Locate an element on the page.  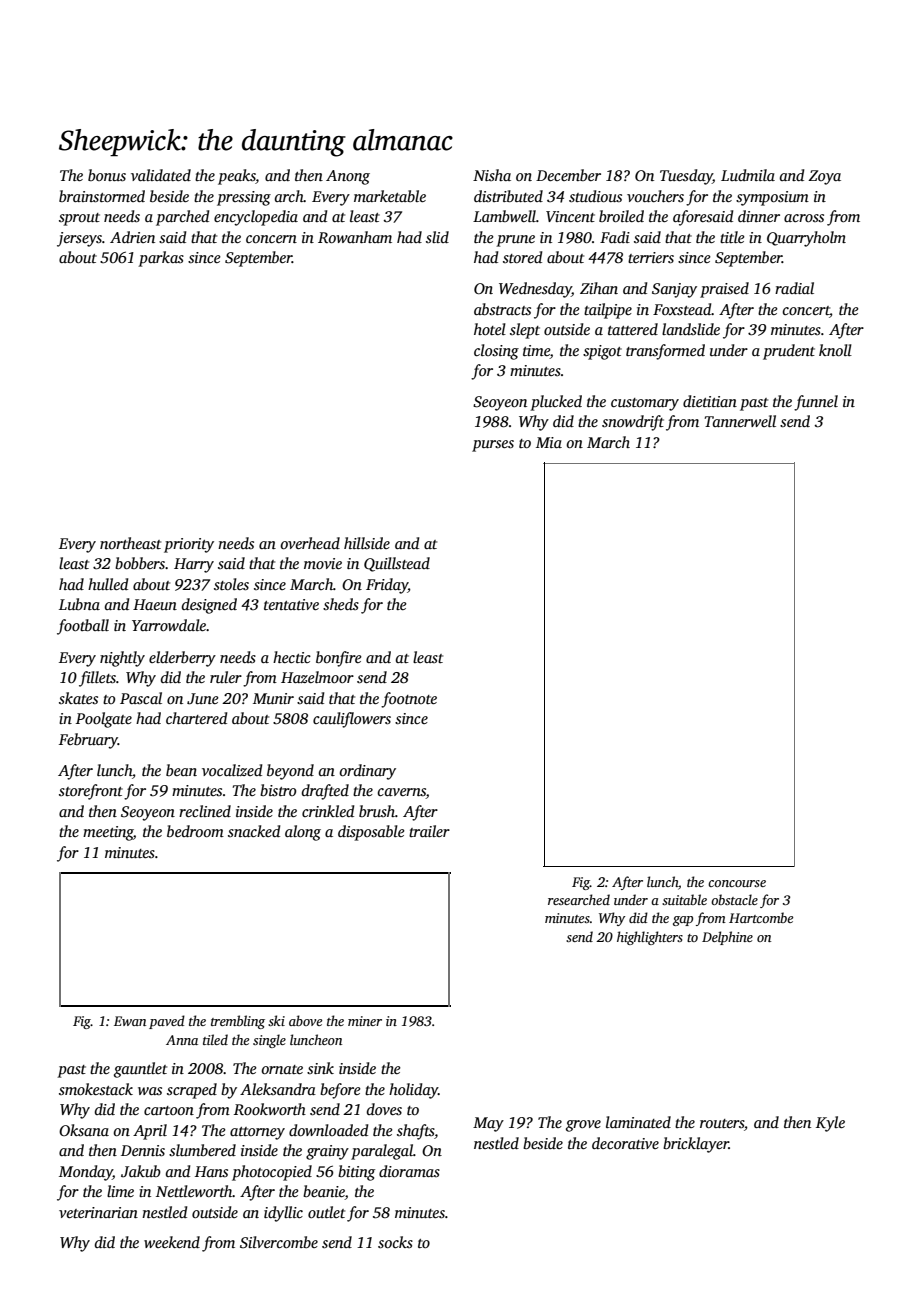
Nisha is located at coordinates (492, 175).
